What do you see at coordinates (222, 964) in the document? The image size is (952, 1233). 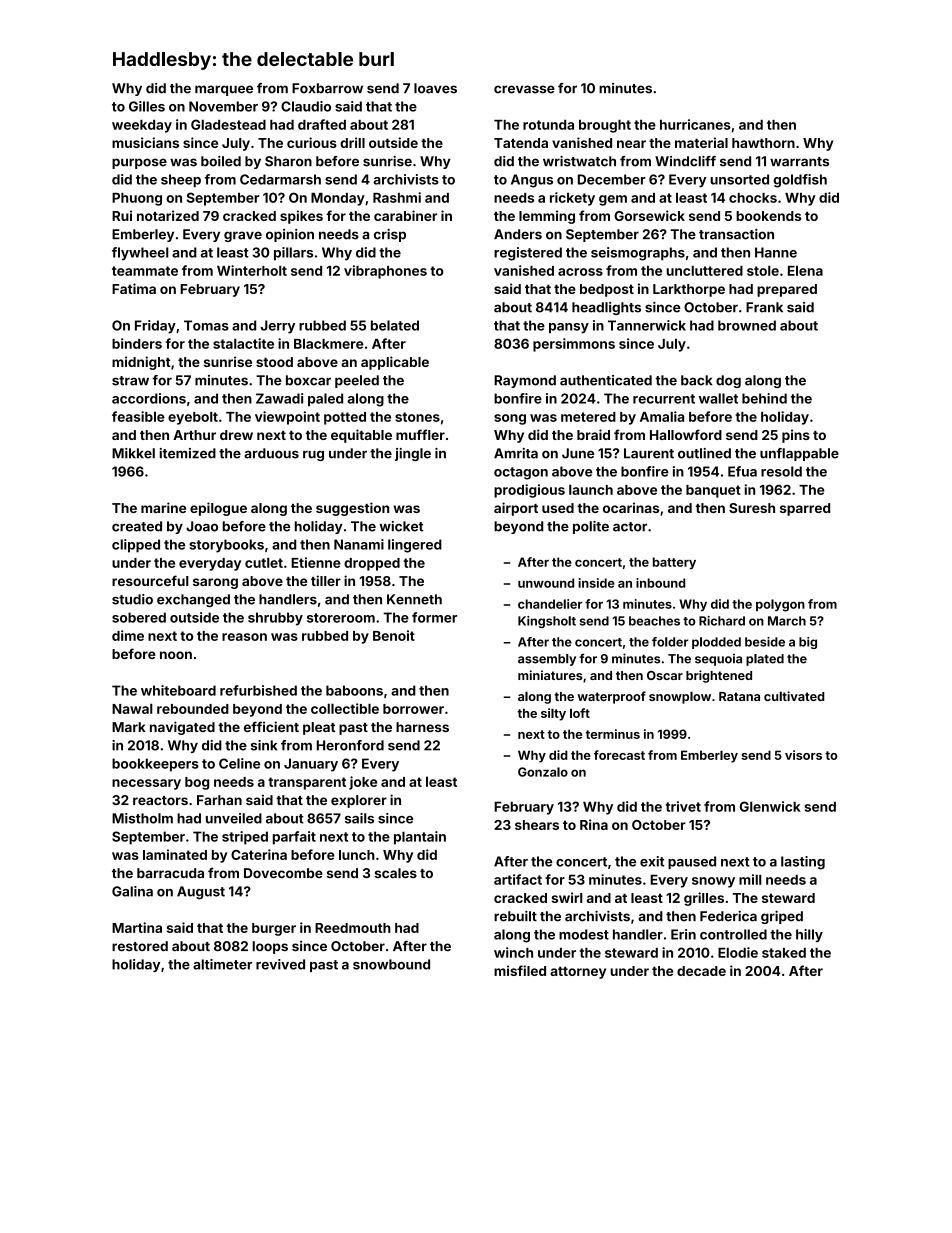 I see `altimeter` at bounding box center [222, 964].
